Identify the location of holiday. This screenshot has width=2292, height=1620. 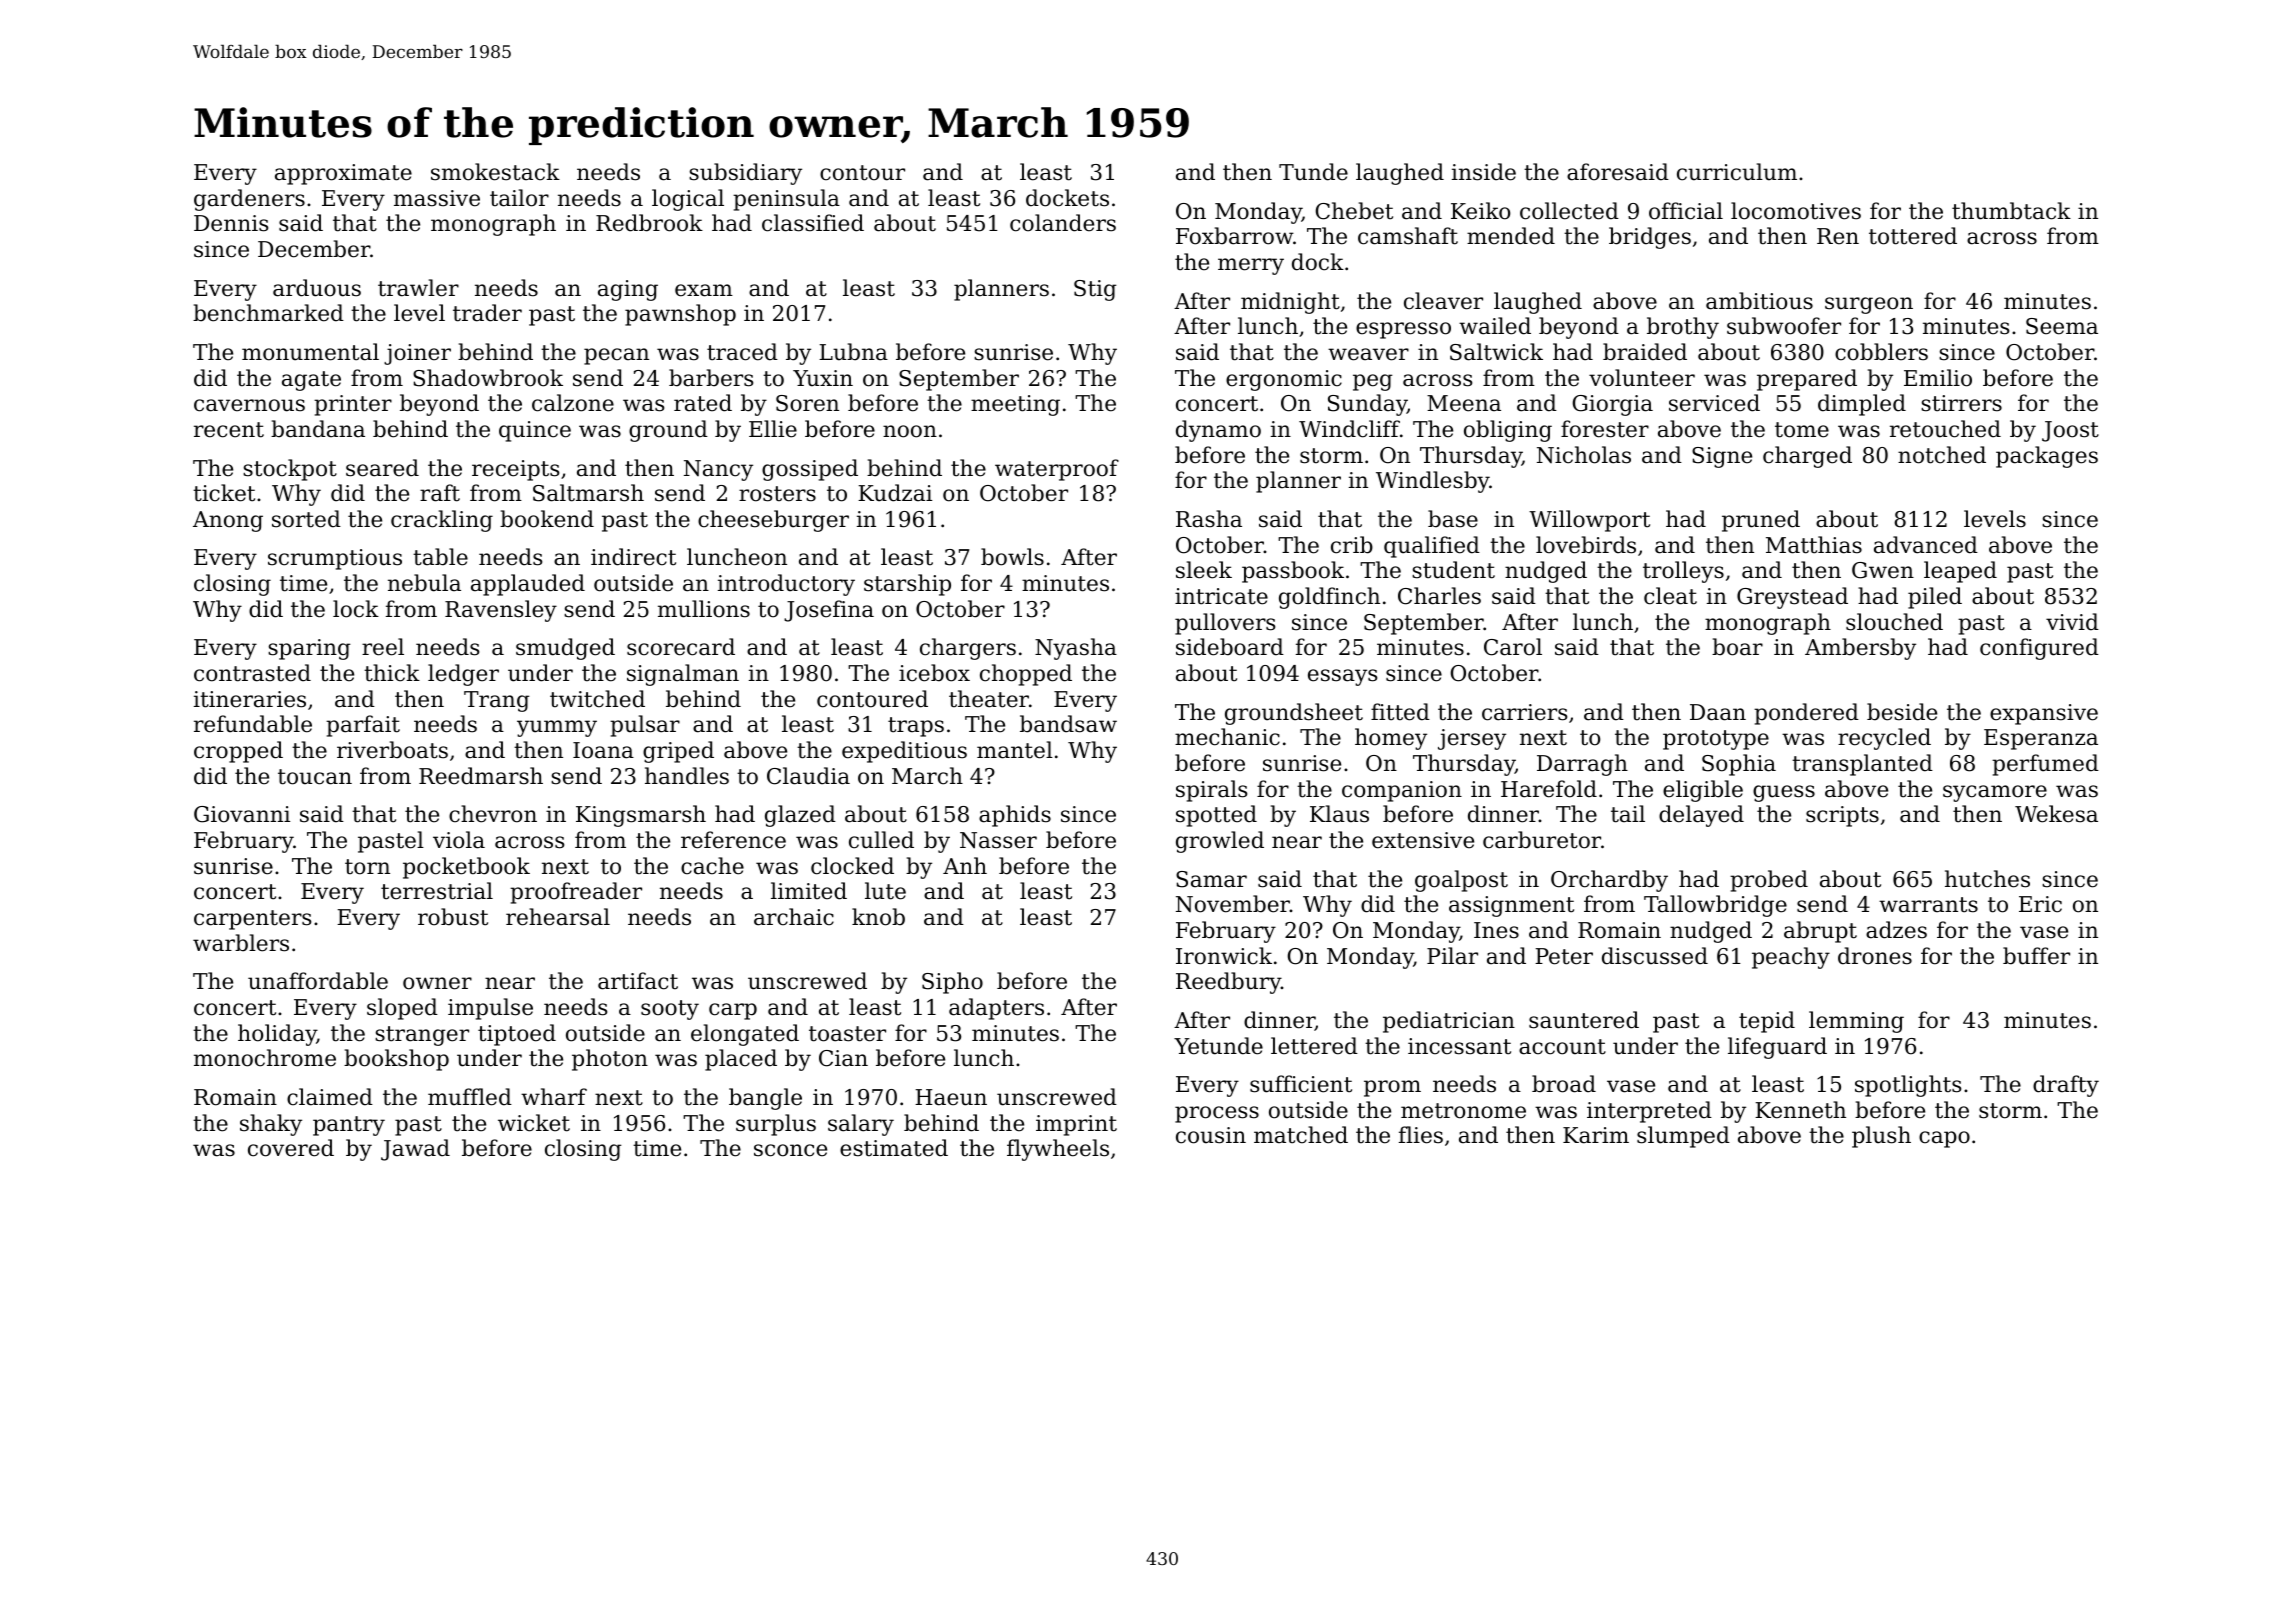
(277, 1035).
